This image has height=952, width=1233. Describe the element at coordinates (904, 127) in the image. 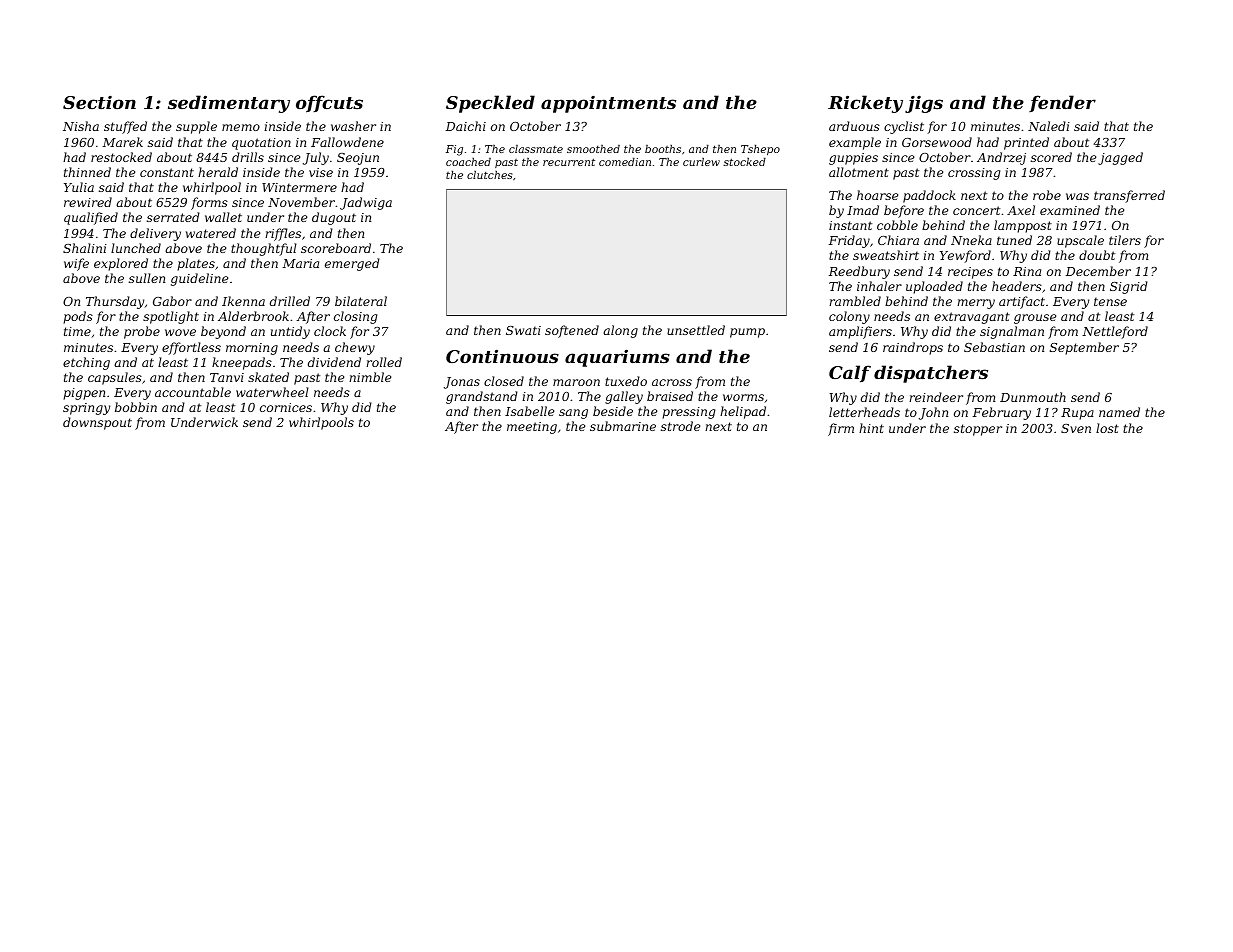

I see `cyclist` at that location.
